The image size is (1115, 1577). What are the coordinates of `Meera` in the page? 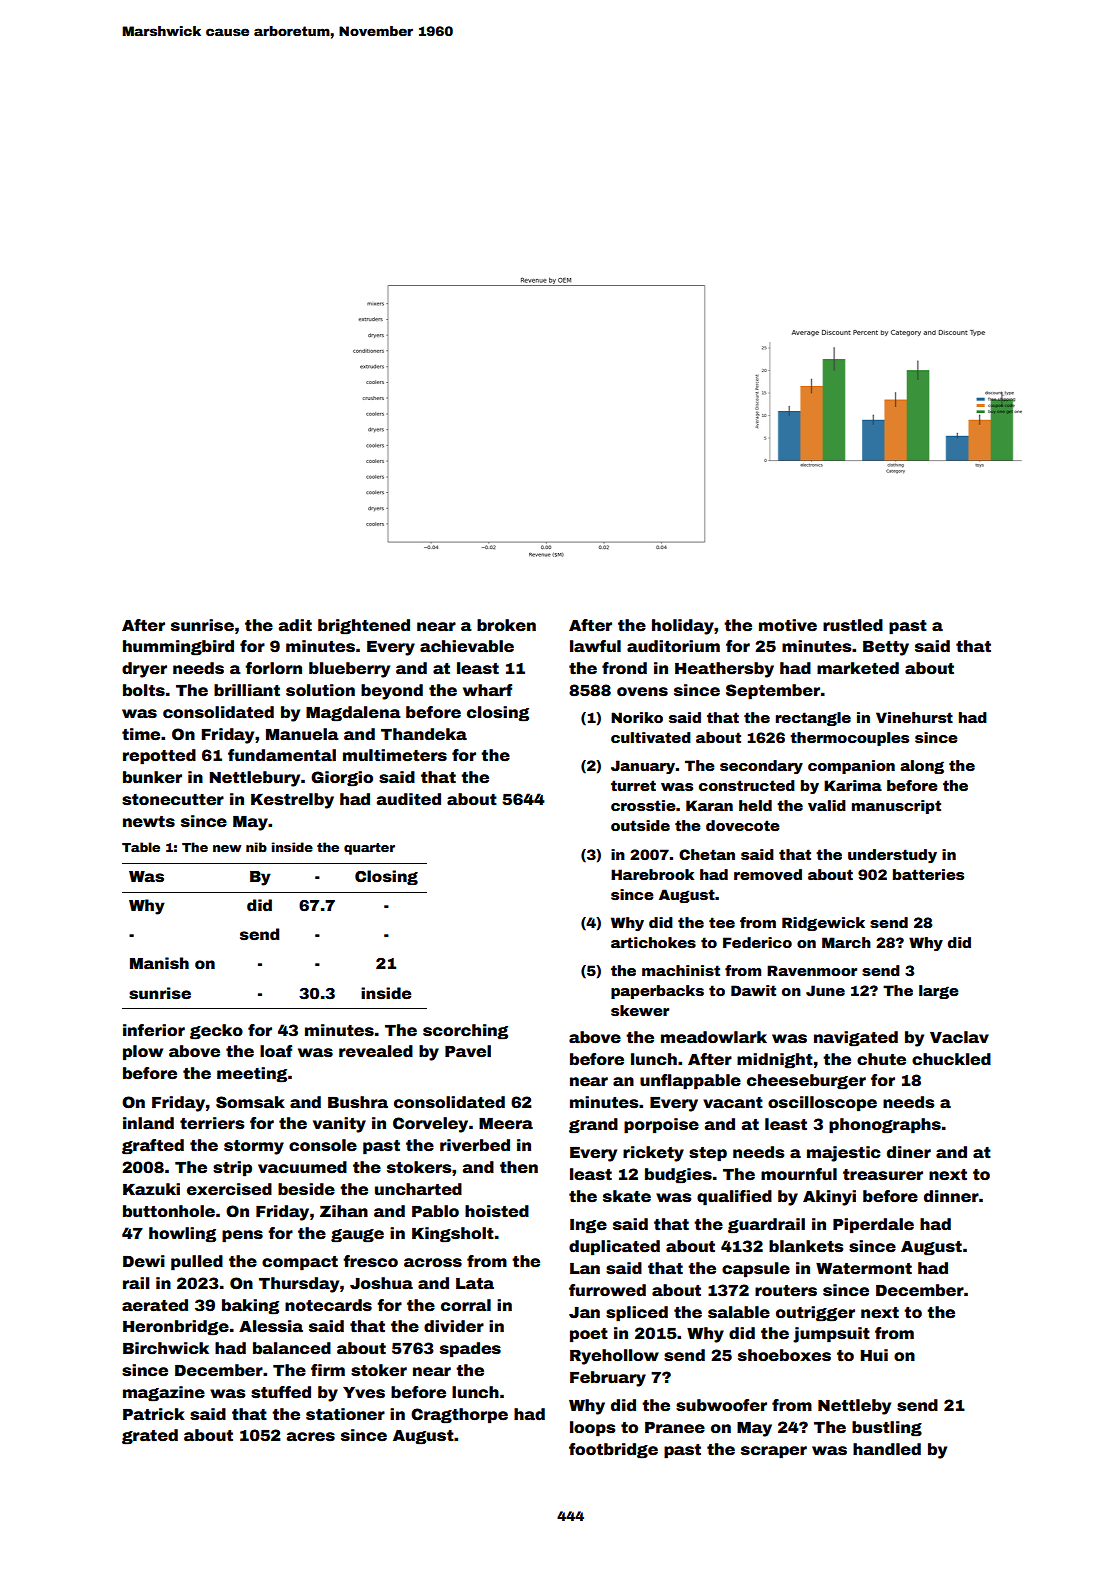 It's located at (506, 1124).
